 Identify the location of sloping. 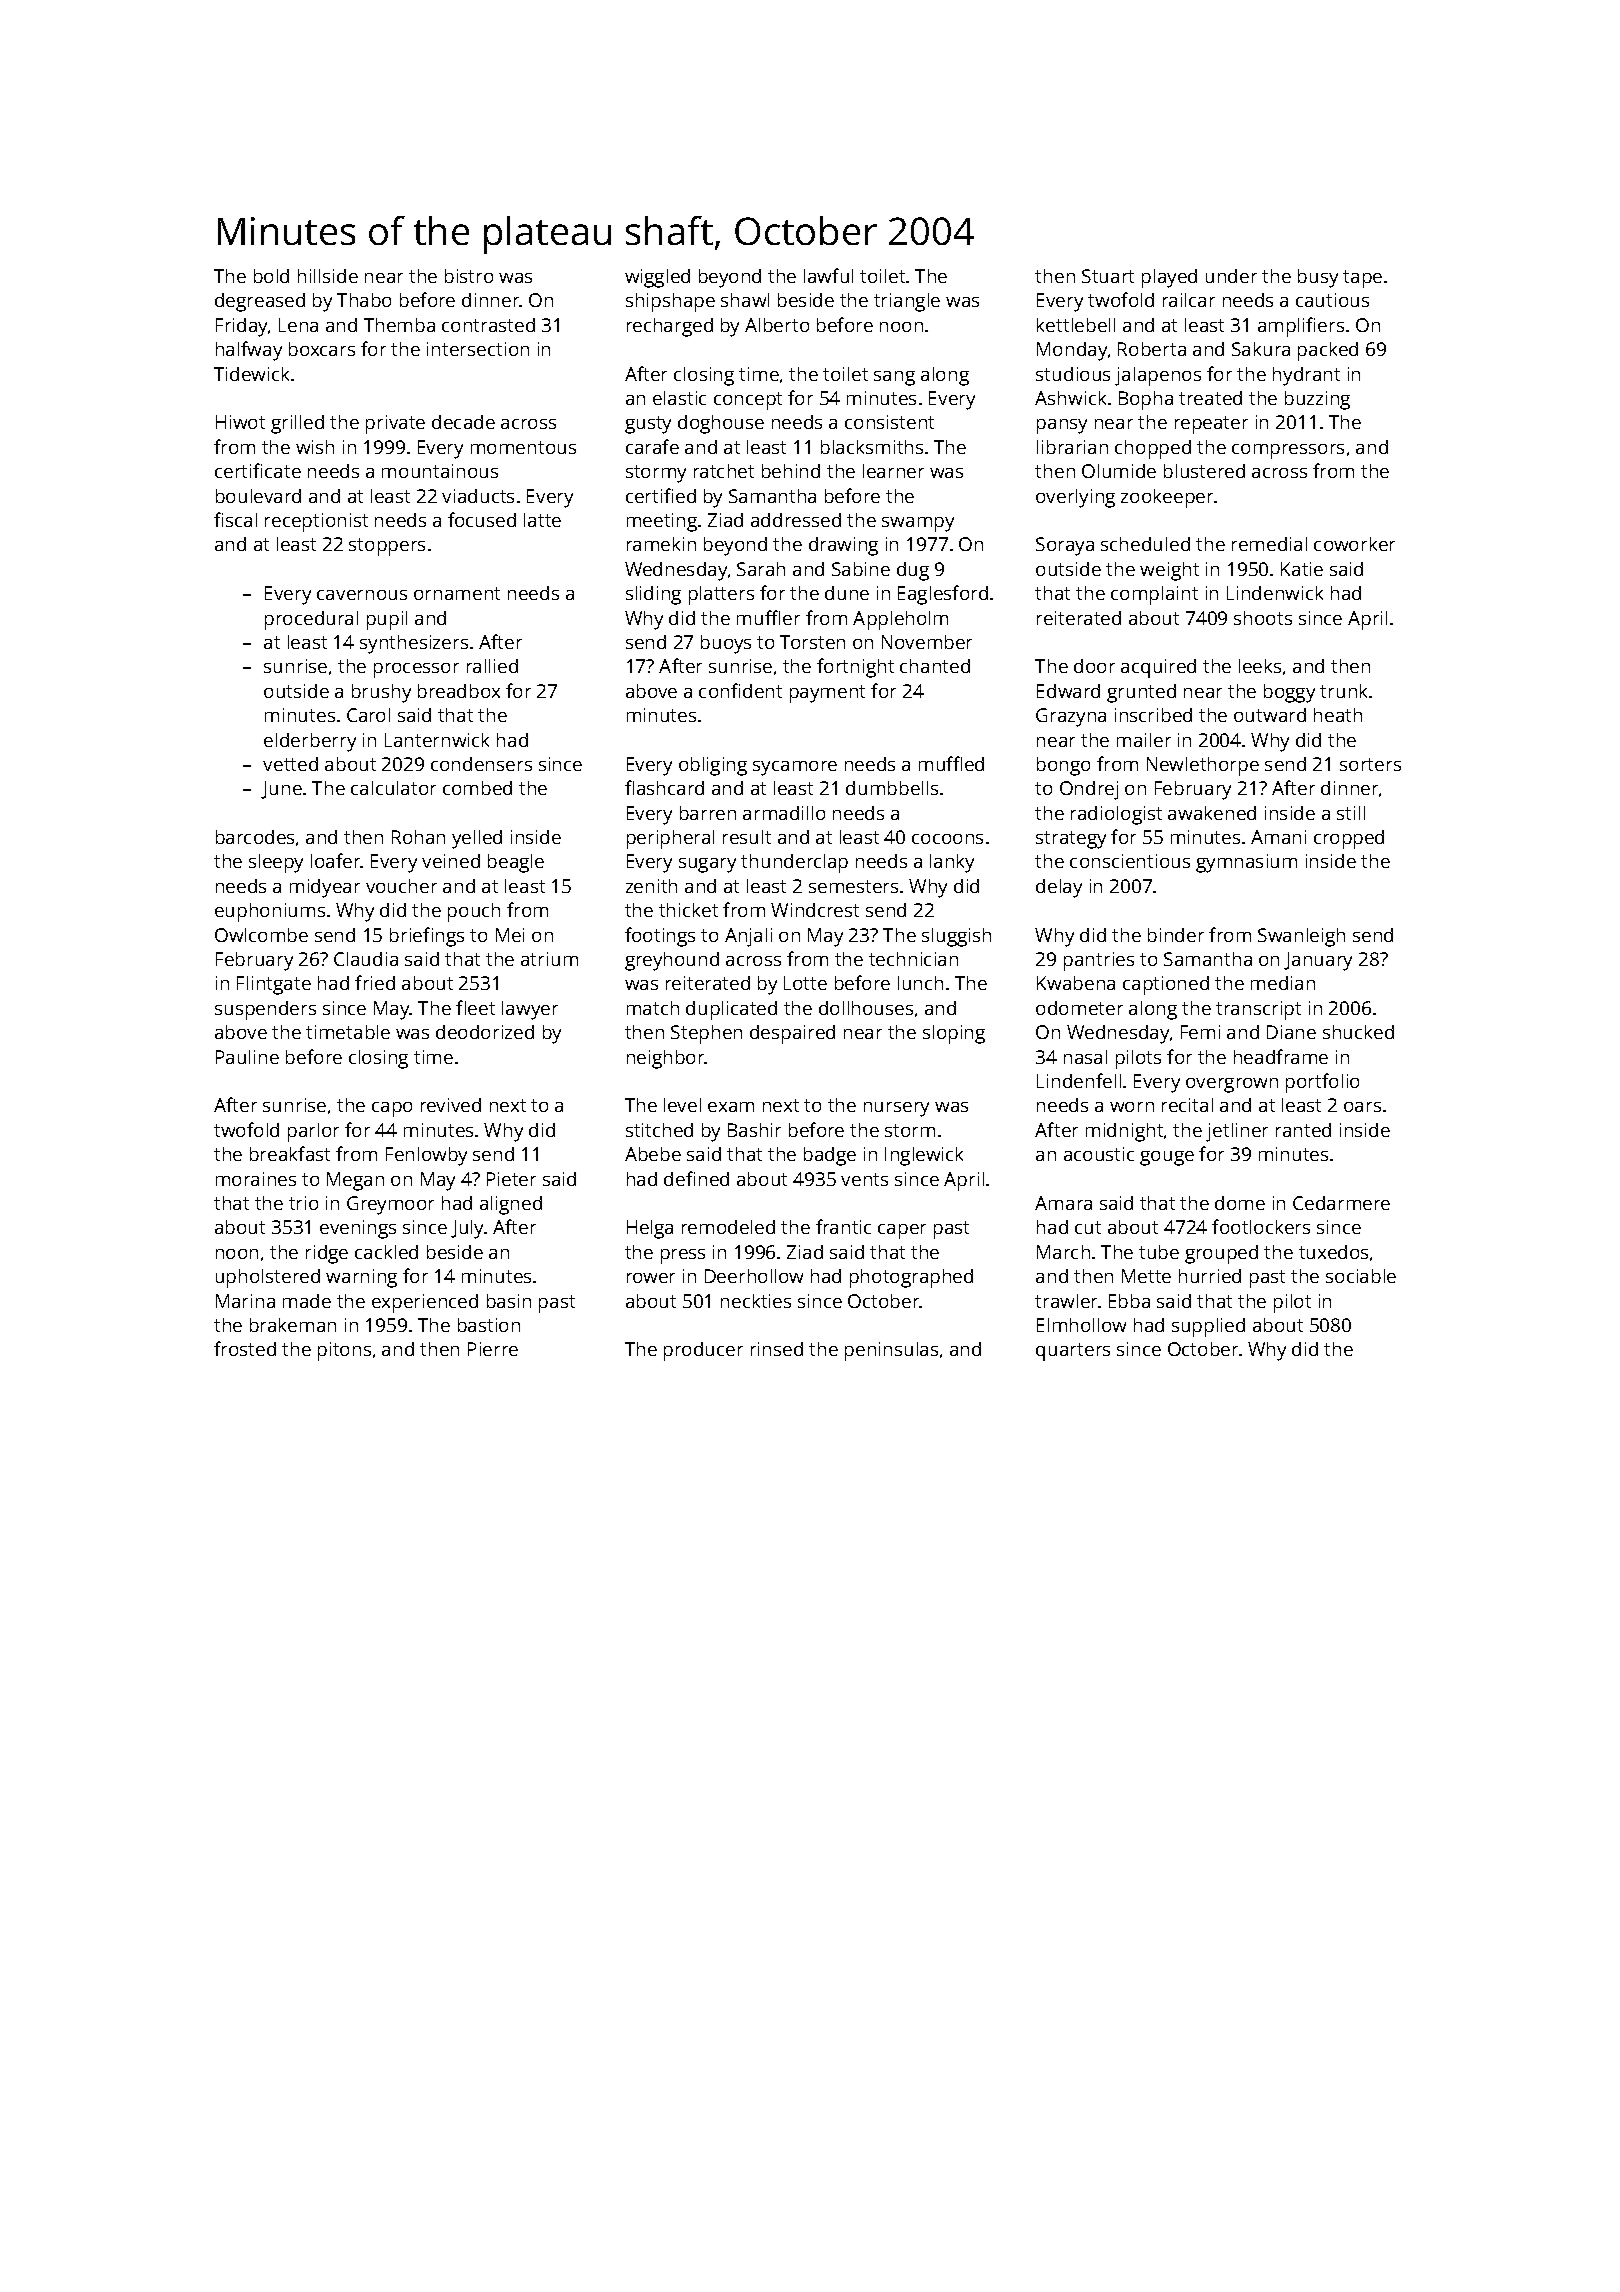
(954, 1034).
